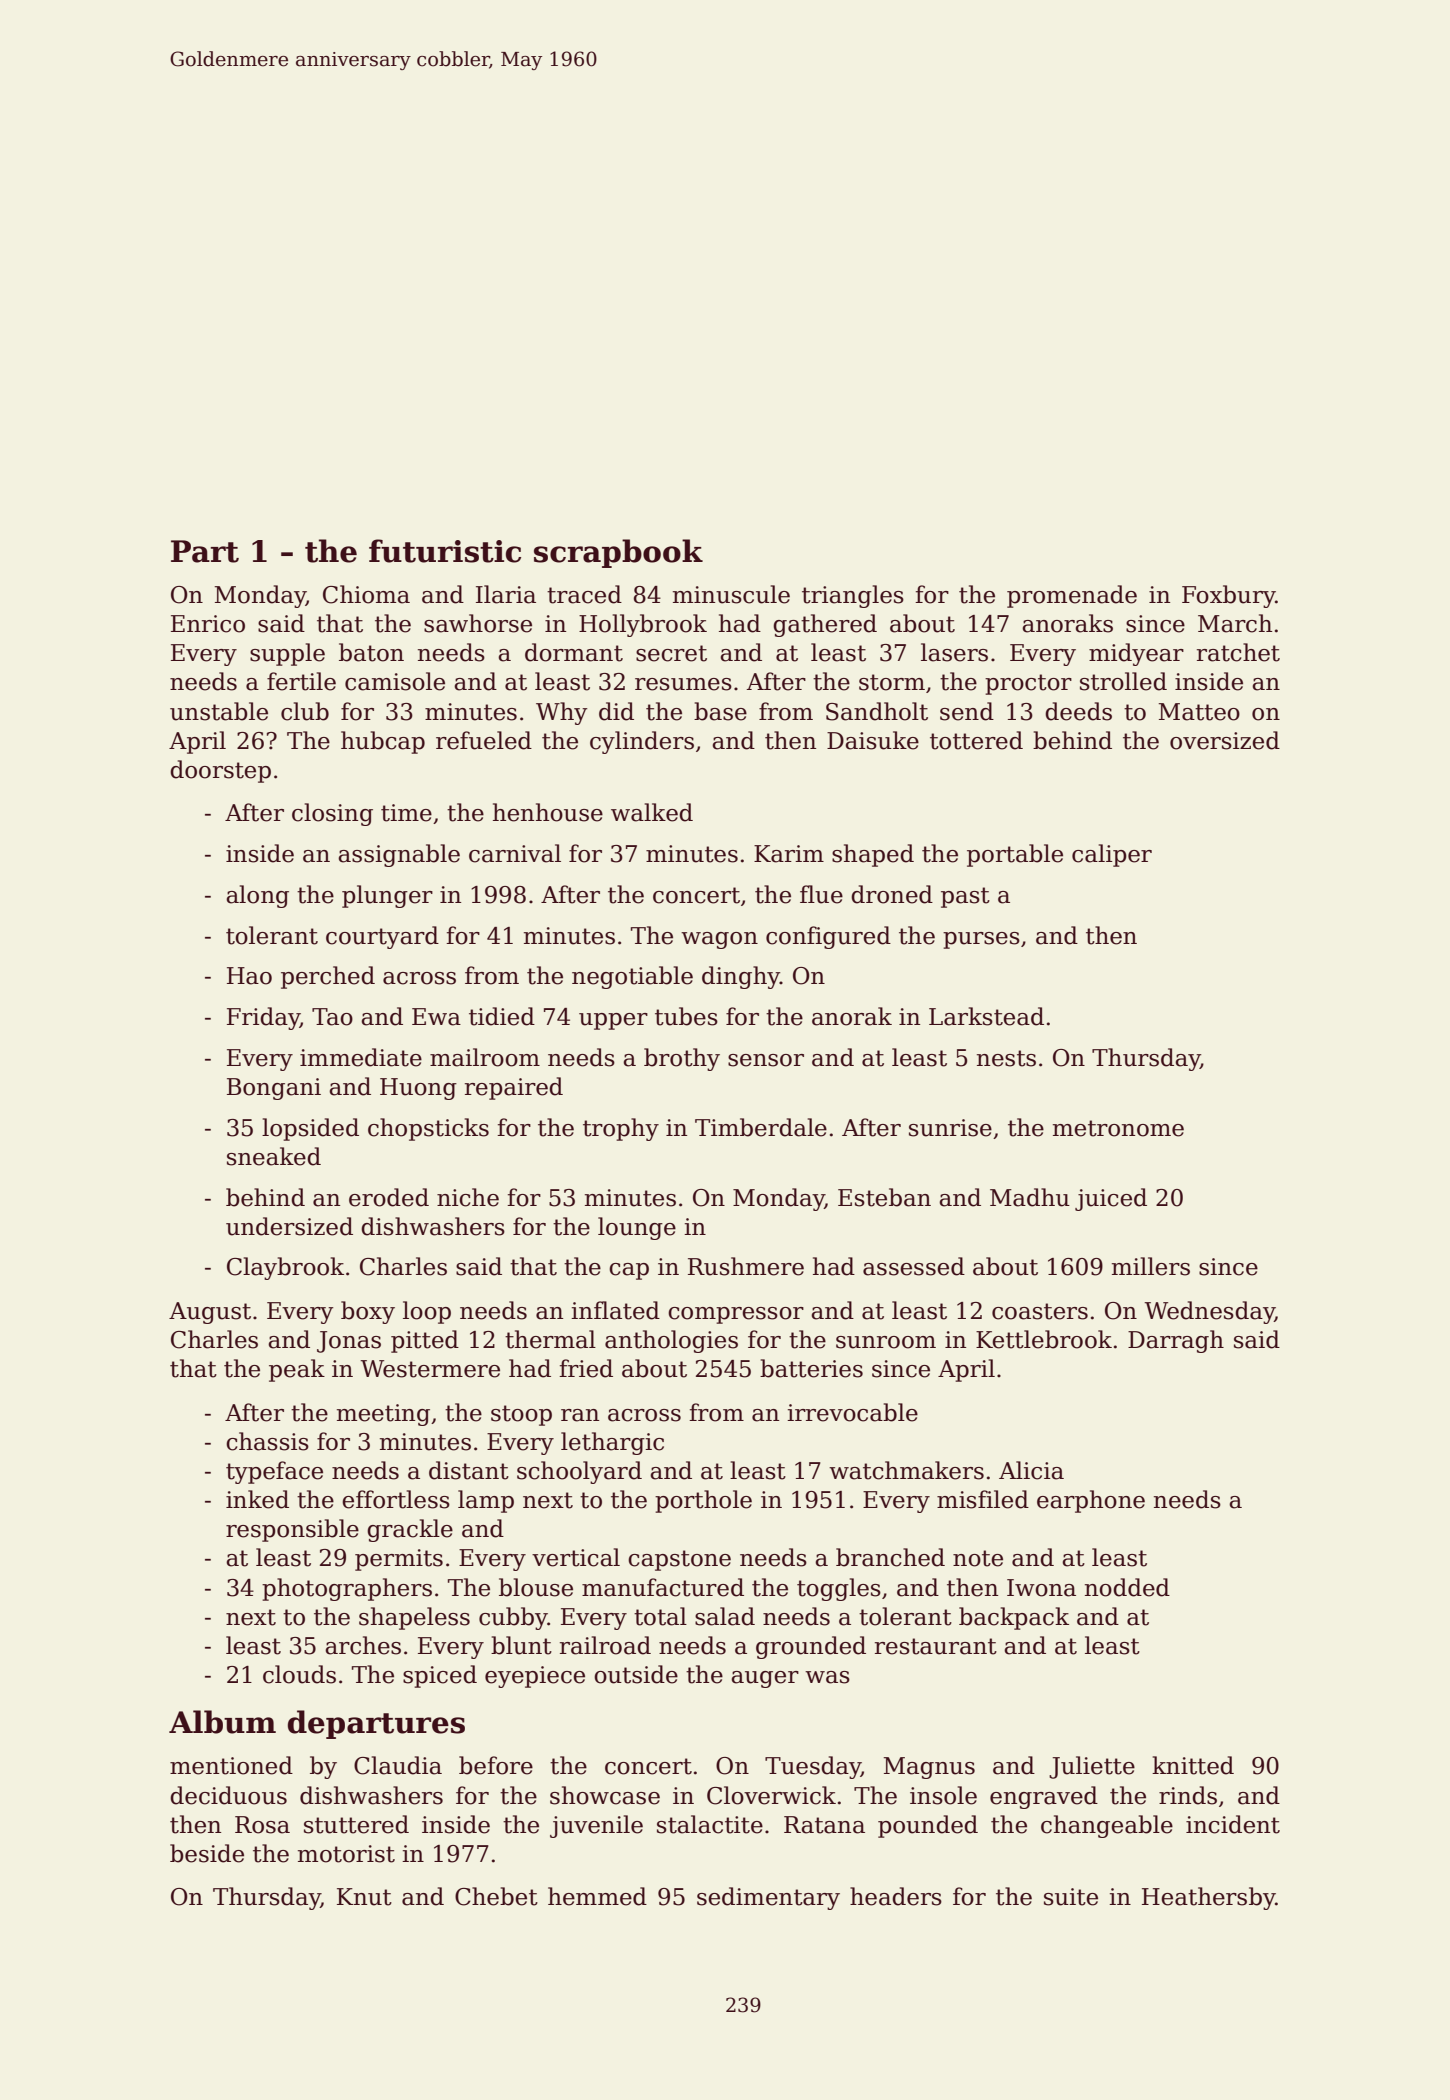 The height and width of the screenshot is (2100, 1450). What do you see at coordinates (274, 1156) in the screenshot?
I see `sneaked` at bounding box center [274, 1156].
